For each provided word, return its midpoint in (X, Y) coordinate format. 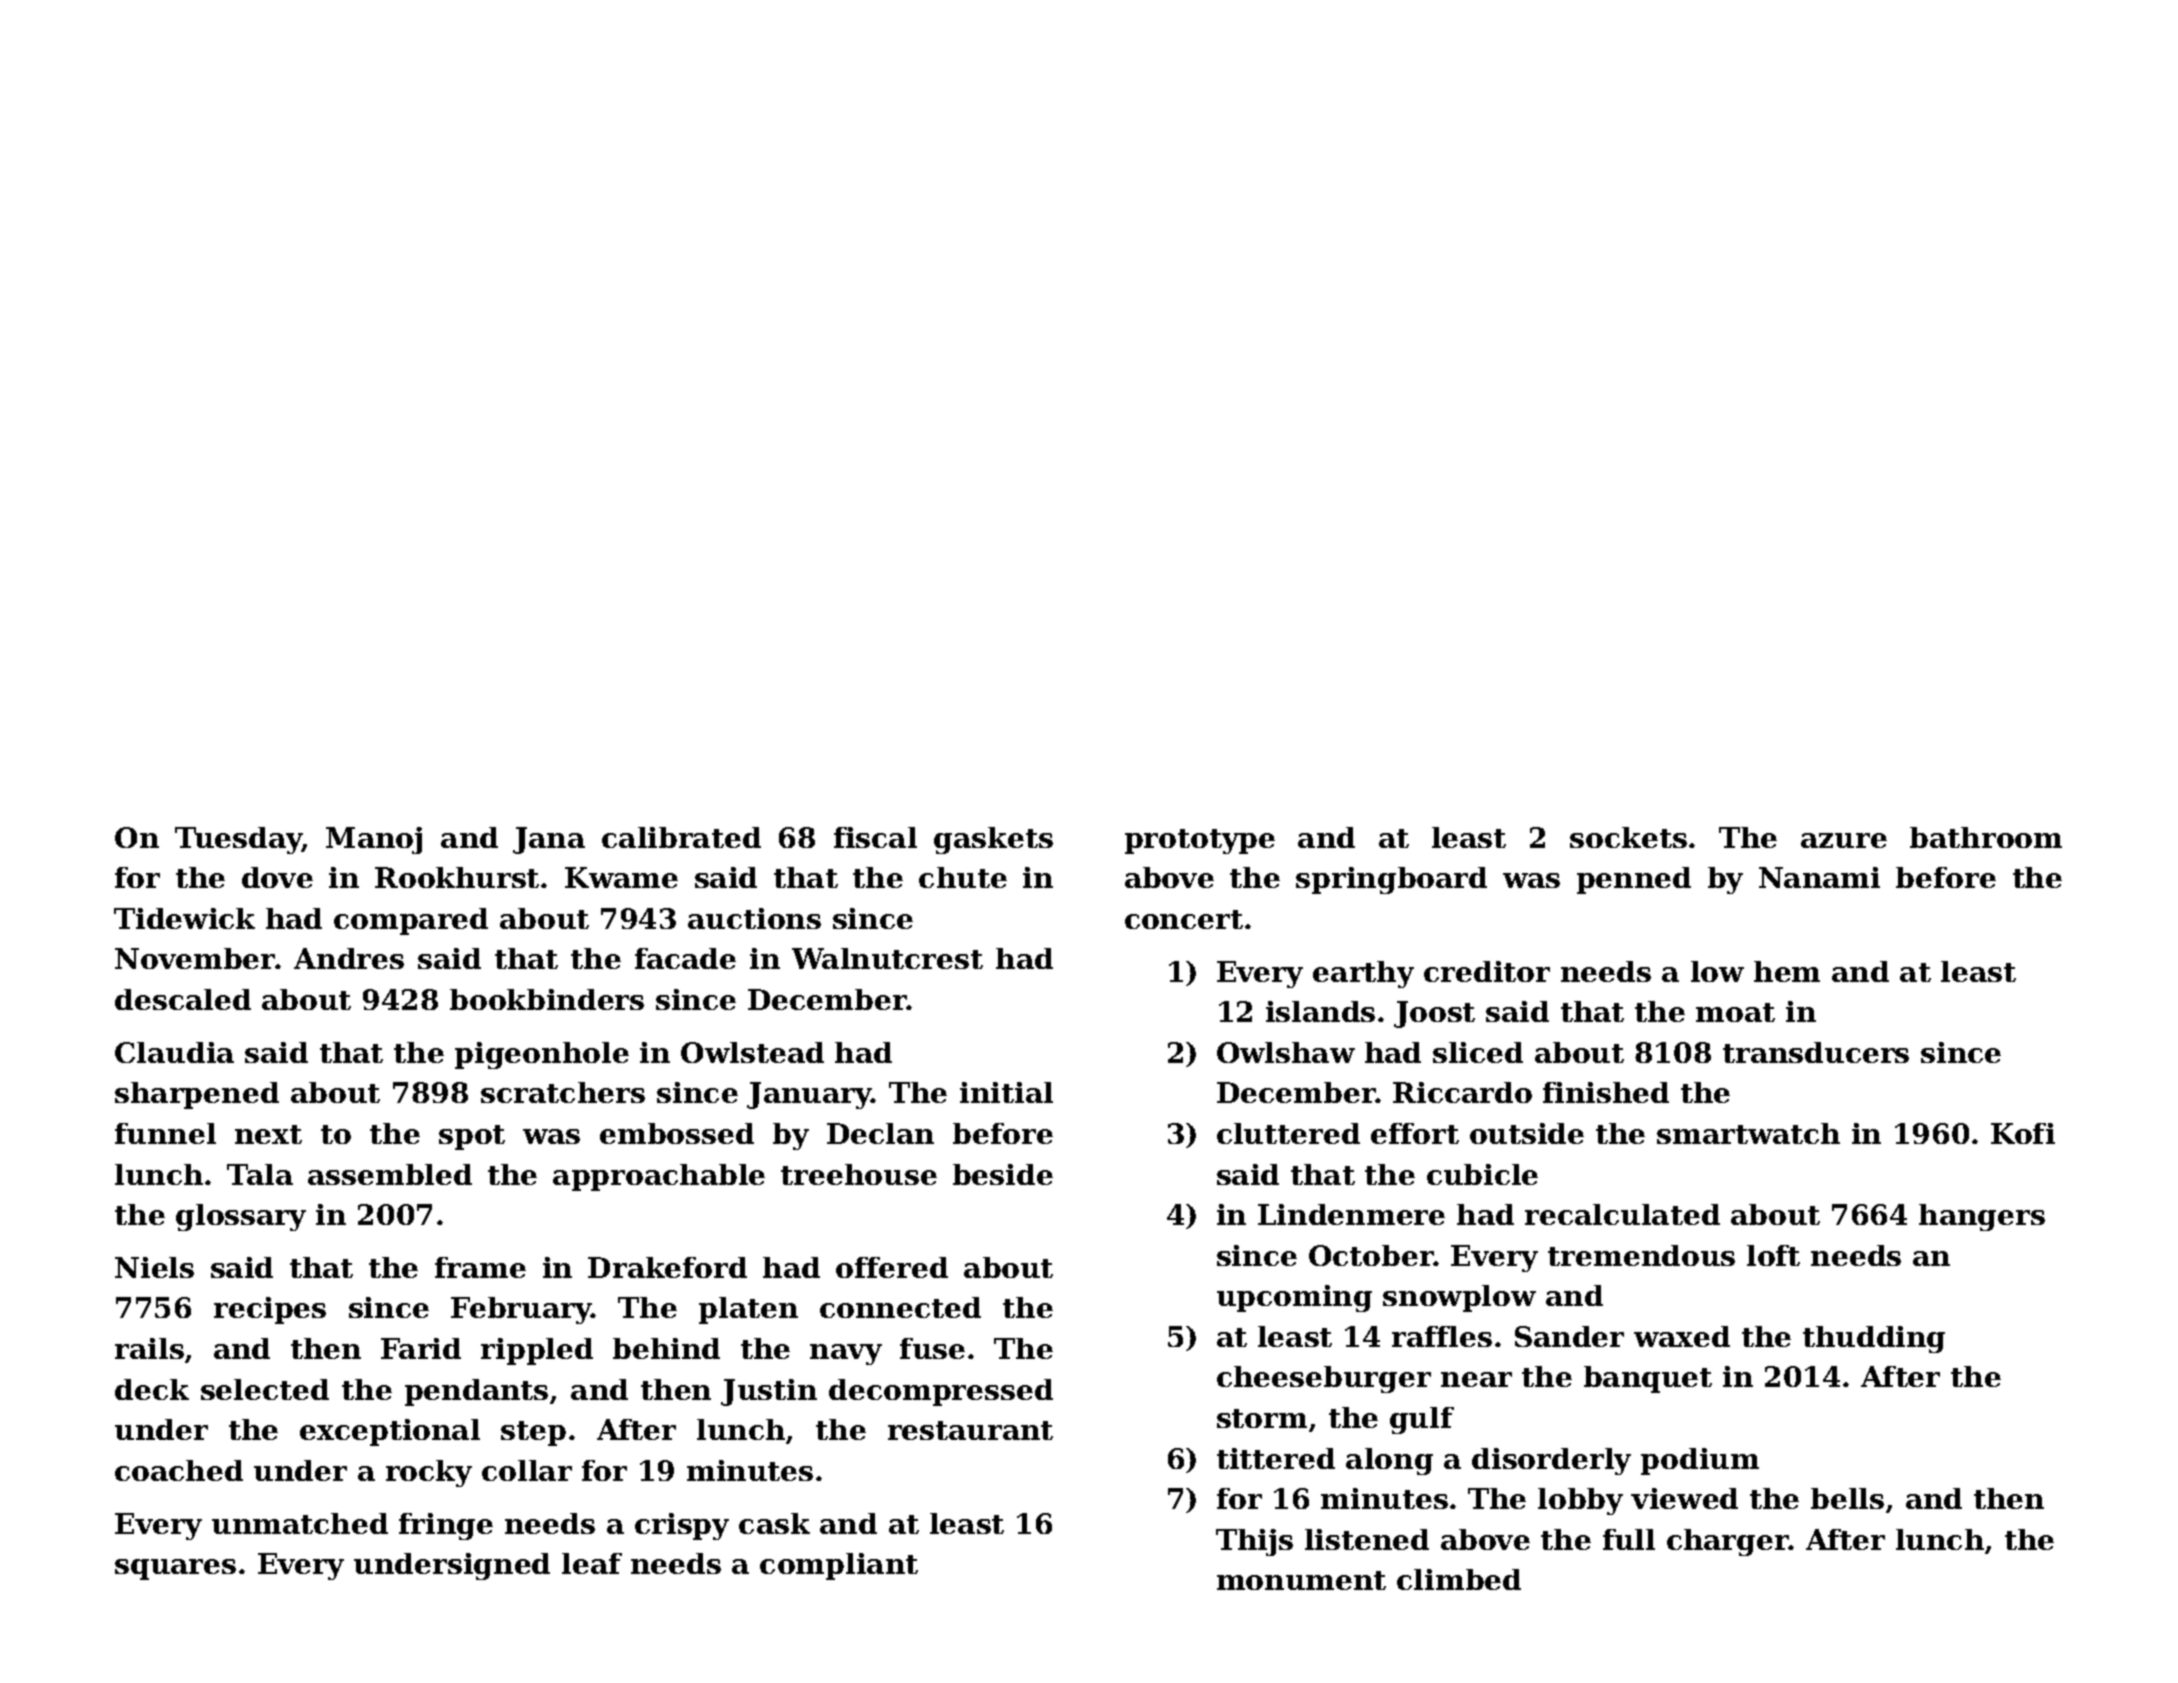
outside (1527, 1133)
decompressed (941, 1392)
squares (175, 1569)
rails (149, 1348)
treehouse (859, 1174)
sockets (1628, 837)
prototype (1200, 841)
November (195, 958)
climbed (1459, 1579)
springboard (1391, 880)
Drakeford (667, 1267)
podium (1700, 1461)
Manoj (374, 840)
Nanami (1819, 877)
